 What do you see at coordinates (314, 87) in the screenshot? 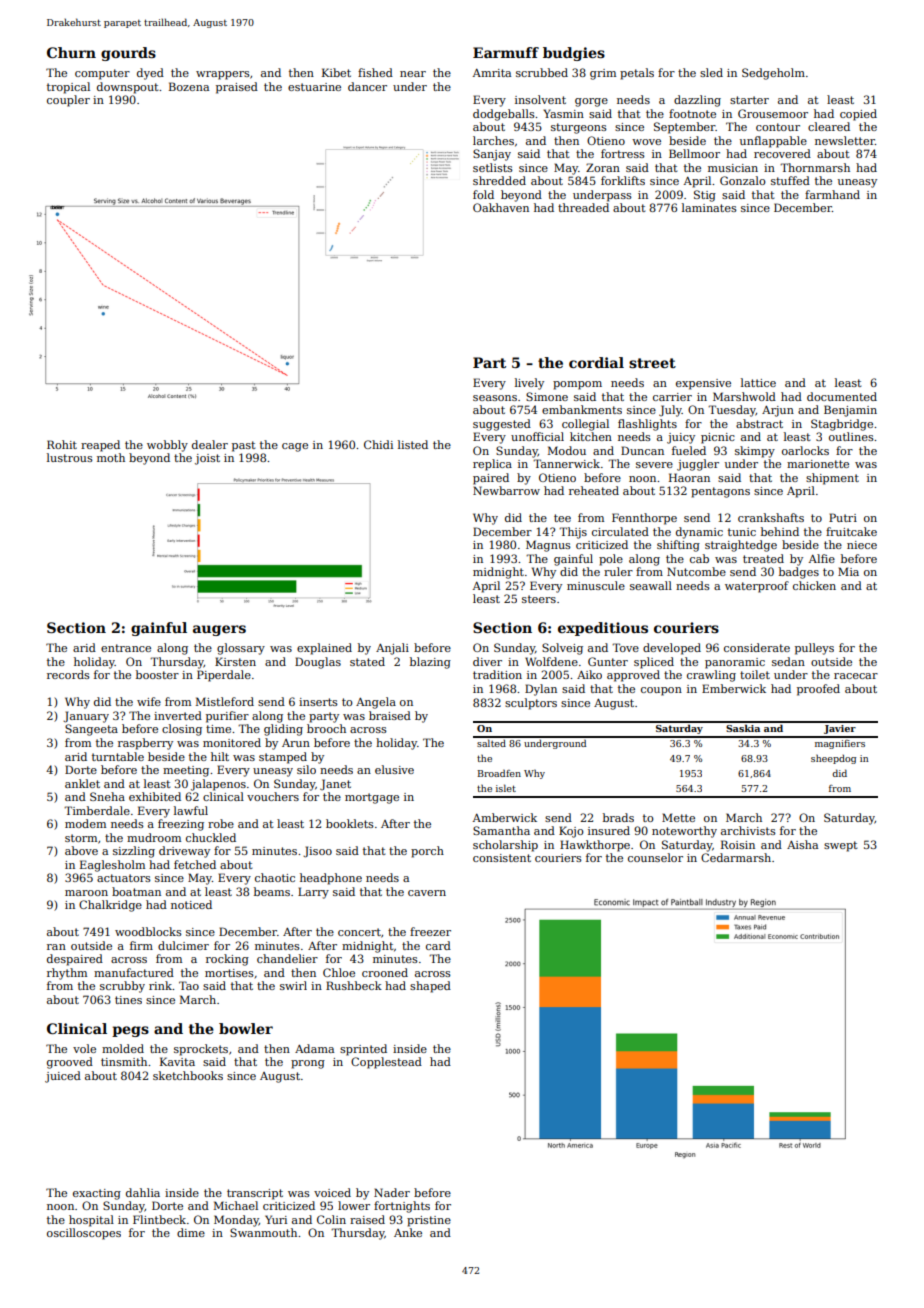
I see `estuarine` at bounding box center [314, 87].
